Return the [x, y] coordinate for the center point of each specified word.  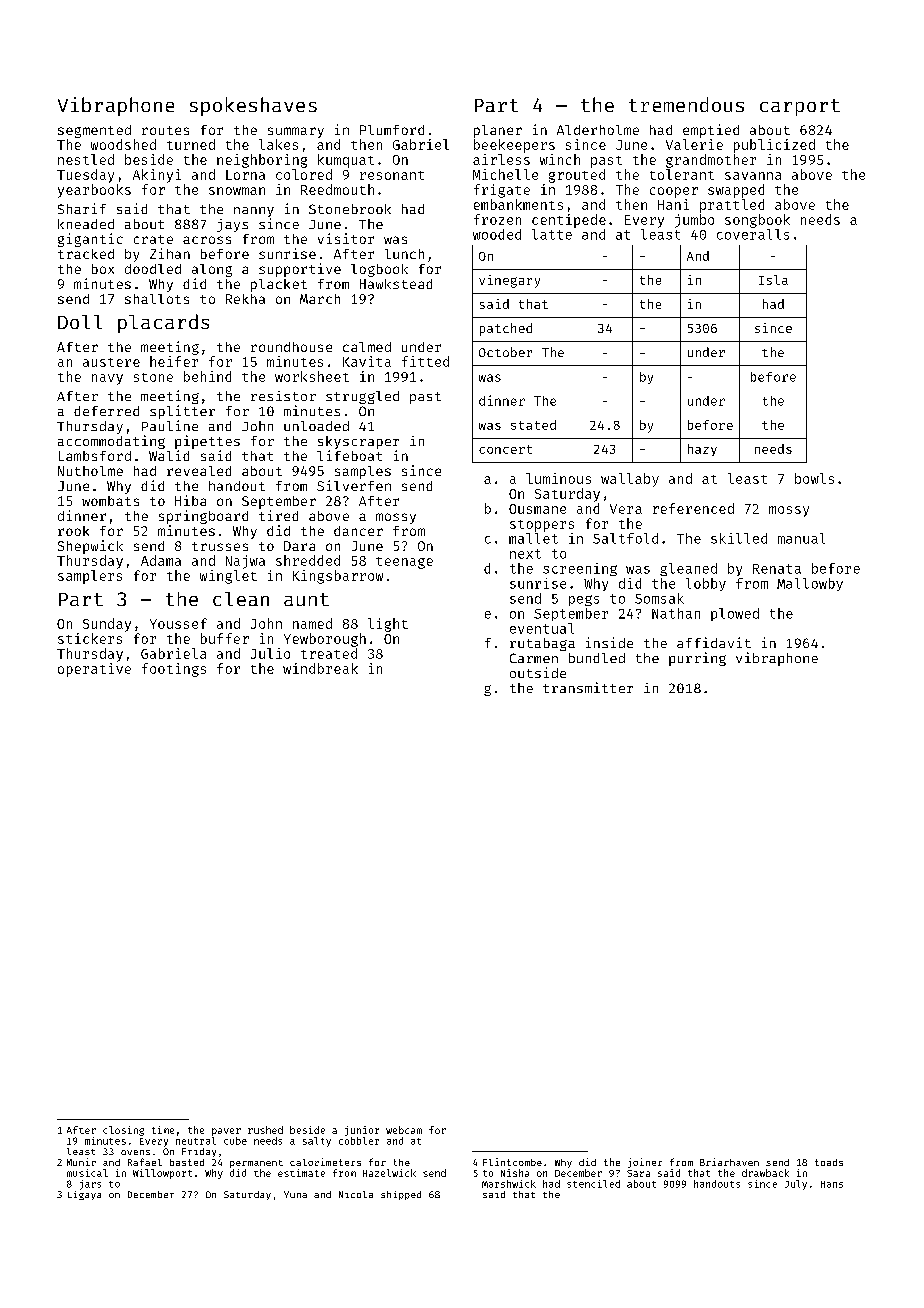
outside [538, 672]
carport [800, 107]
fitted [425, 361]
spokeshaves [253, 106]
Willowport [162, 1174]
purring [697, 659]
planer [498, 131]
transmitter [588, 687]
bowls [814, 478]
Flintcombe [512, 1162]
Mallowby [810, 584]
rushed [265, 1130]
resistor [283, 396]
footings [174, 670]
